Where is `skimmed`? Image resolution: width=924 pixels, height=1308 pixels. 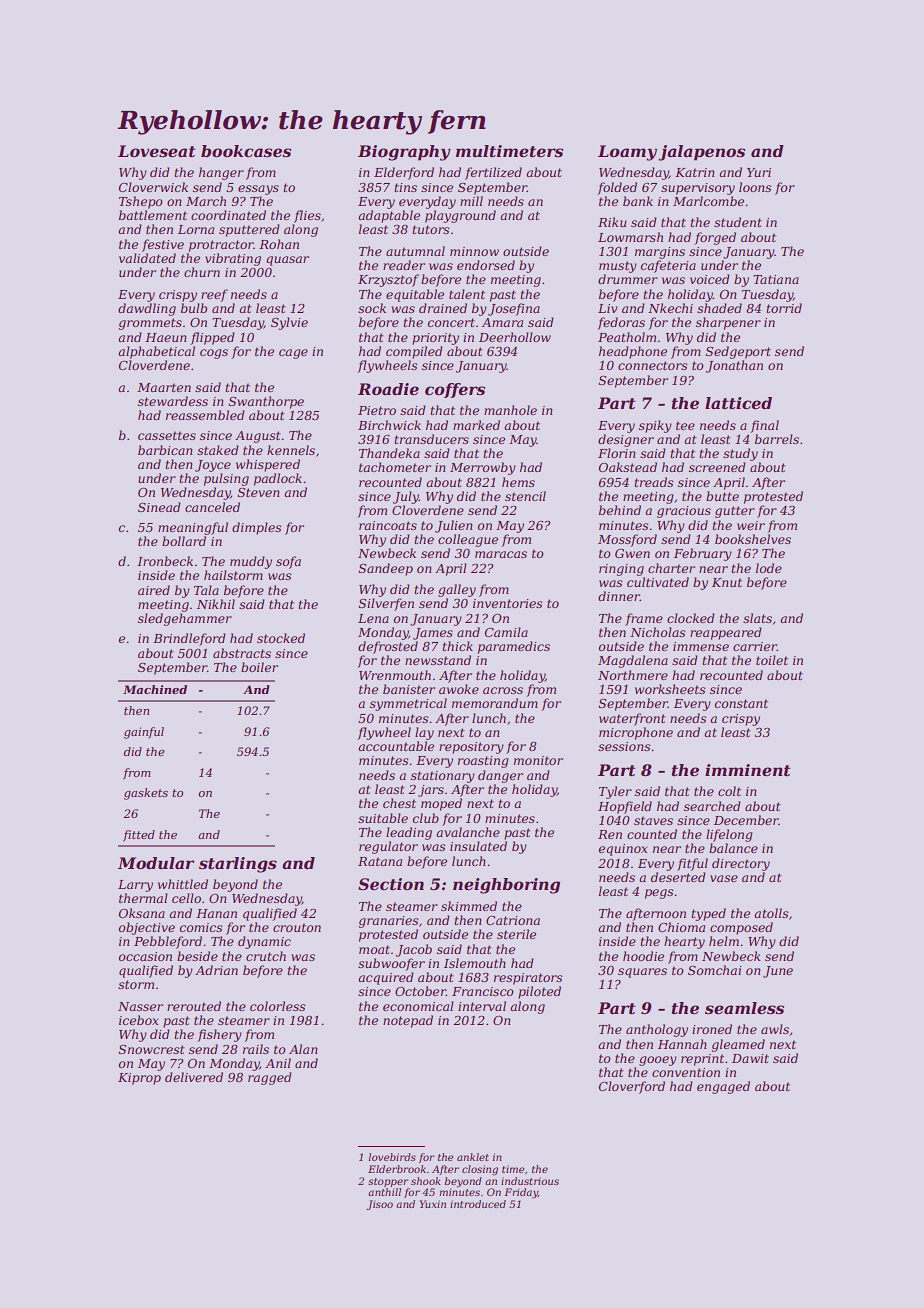
skimmed is located at coordinates (469, 906).
